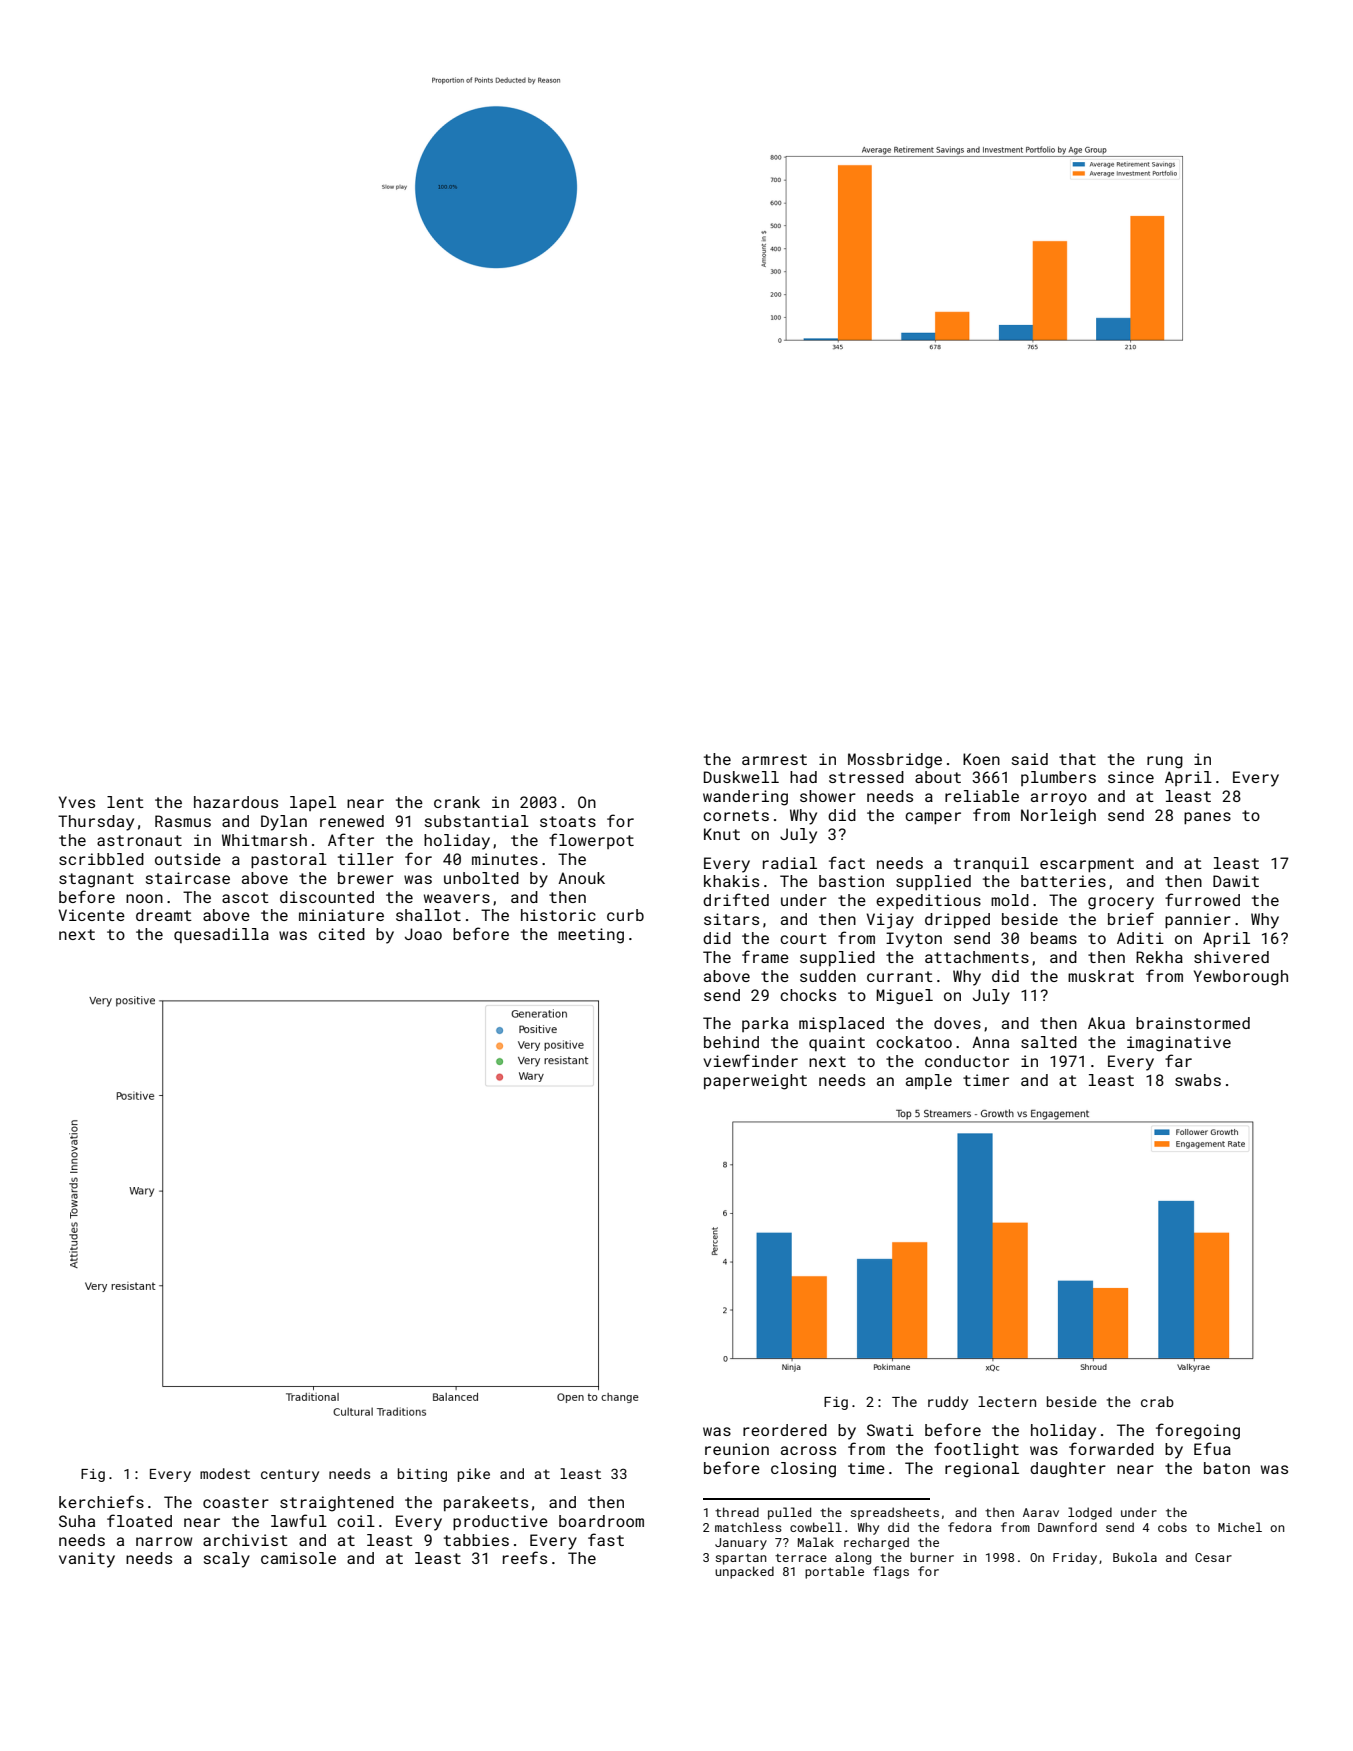  Describe the element at coordinates (748, 1527) in the image. I see `matchless` at that location.
